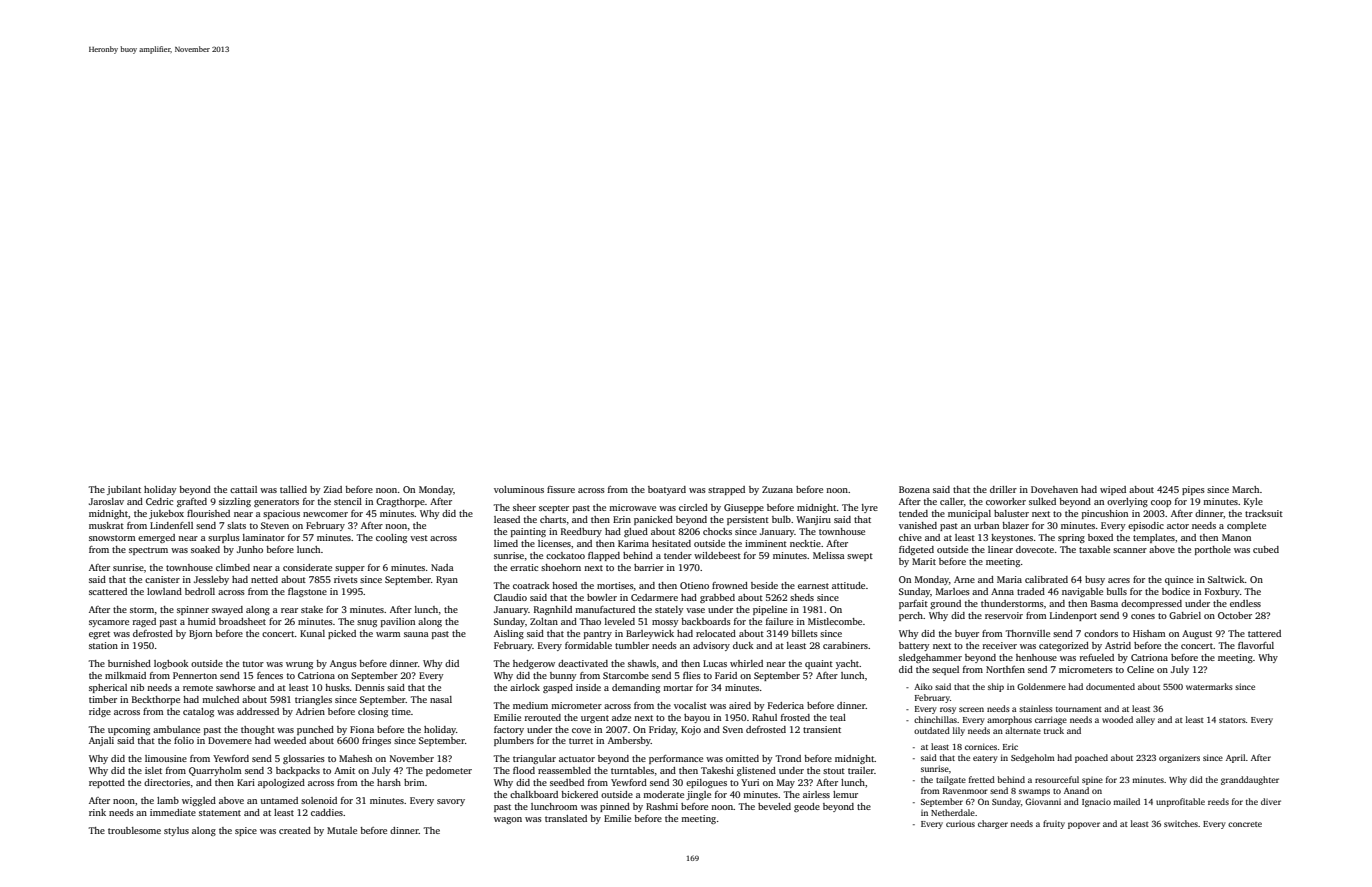  I want to click on Cragthorpe, so click(400, 502).
